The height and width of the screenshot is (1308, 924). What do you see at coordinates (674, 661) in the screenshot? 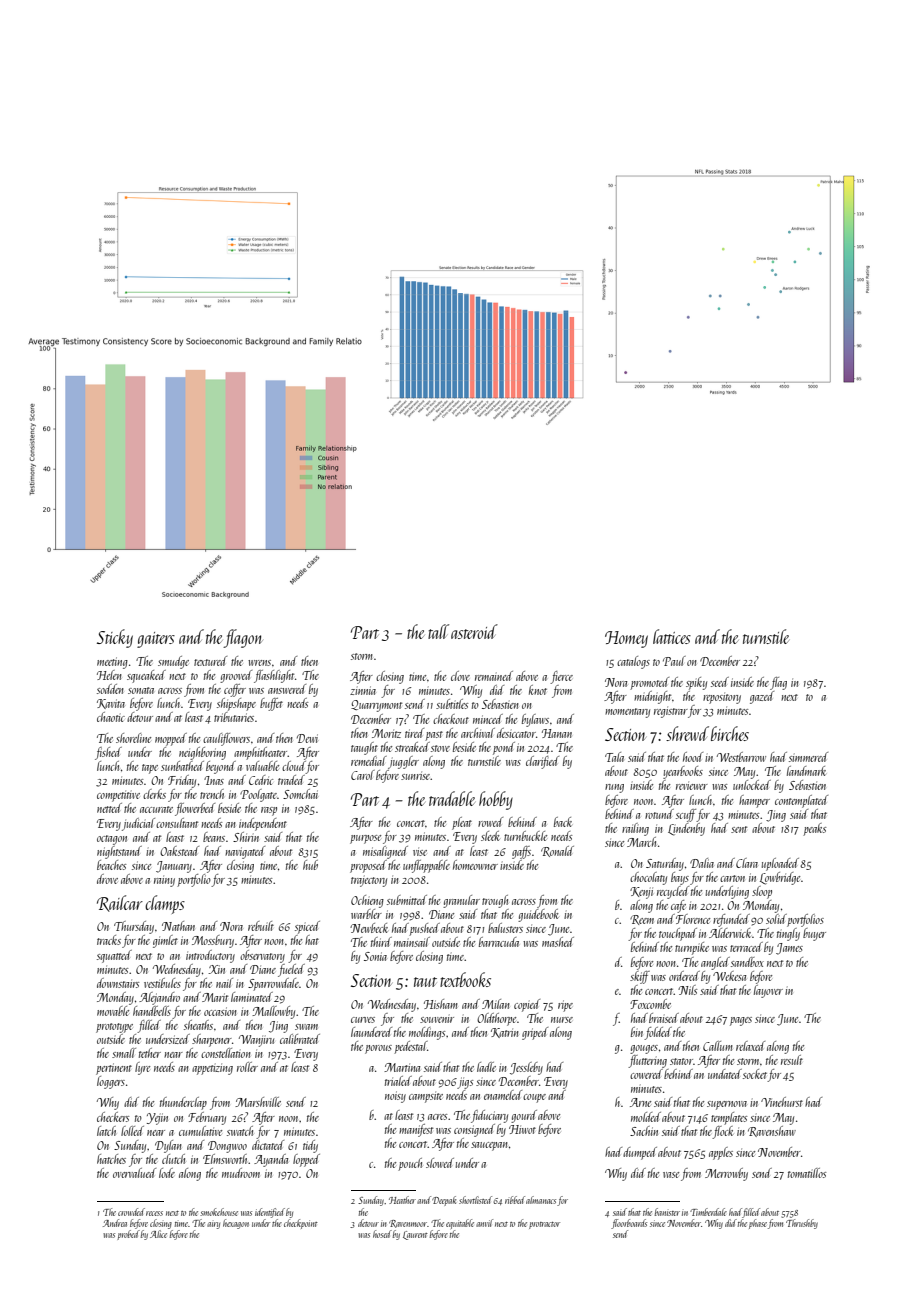
I see `Paul` at bounding box center [674, 661].
